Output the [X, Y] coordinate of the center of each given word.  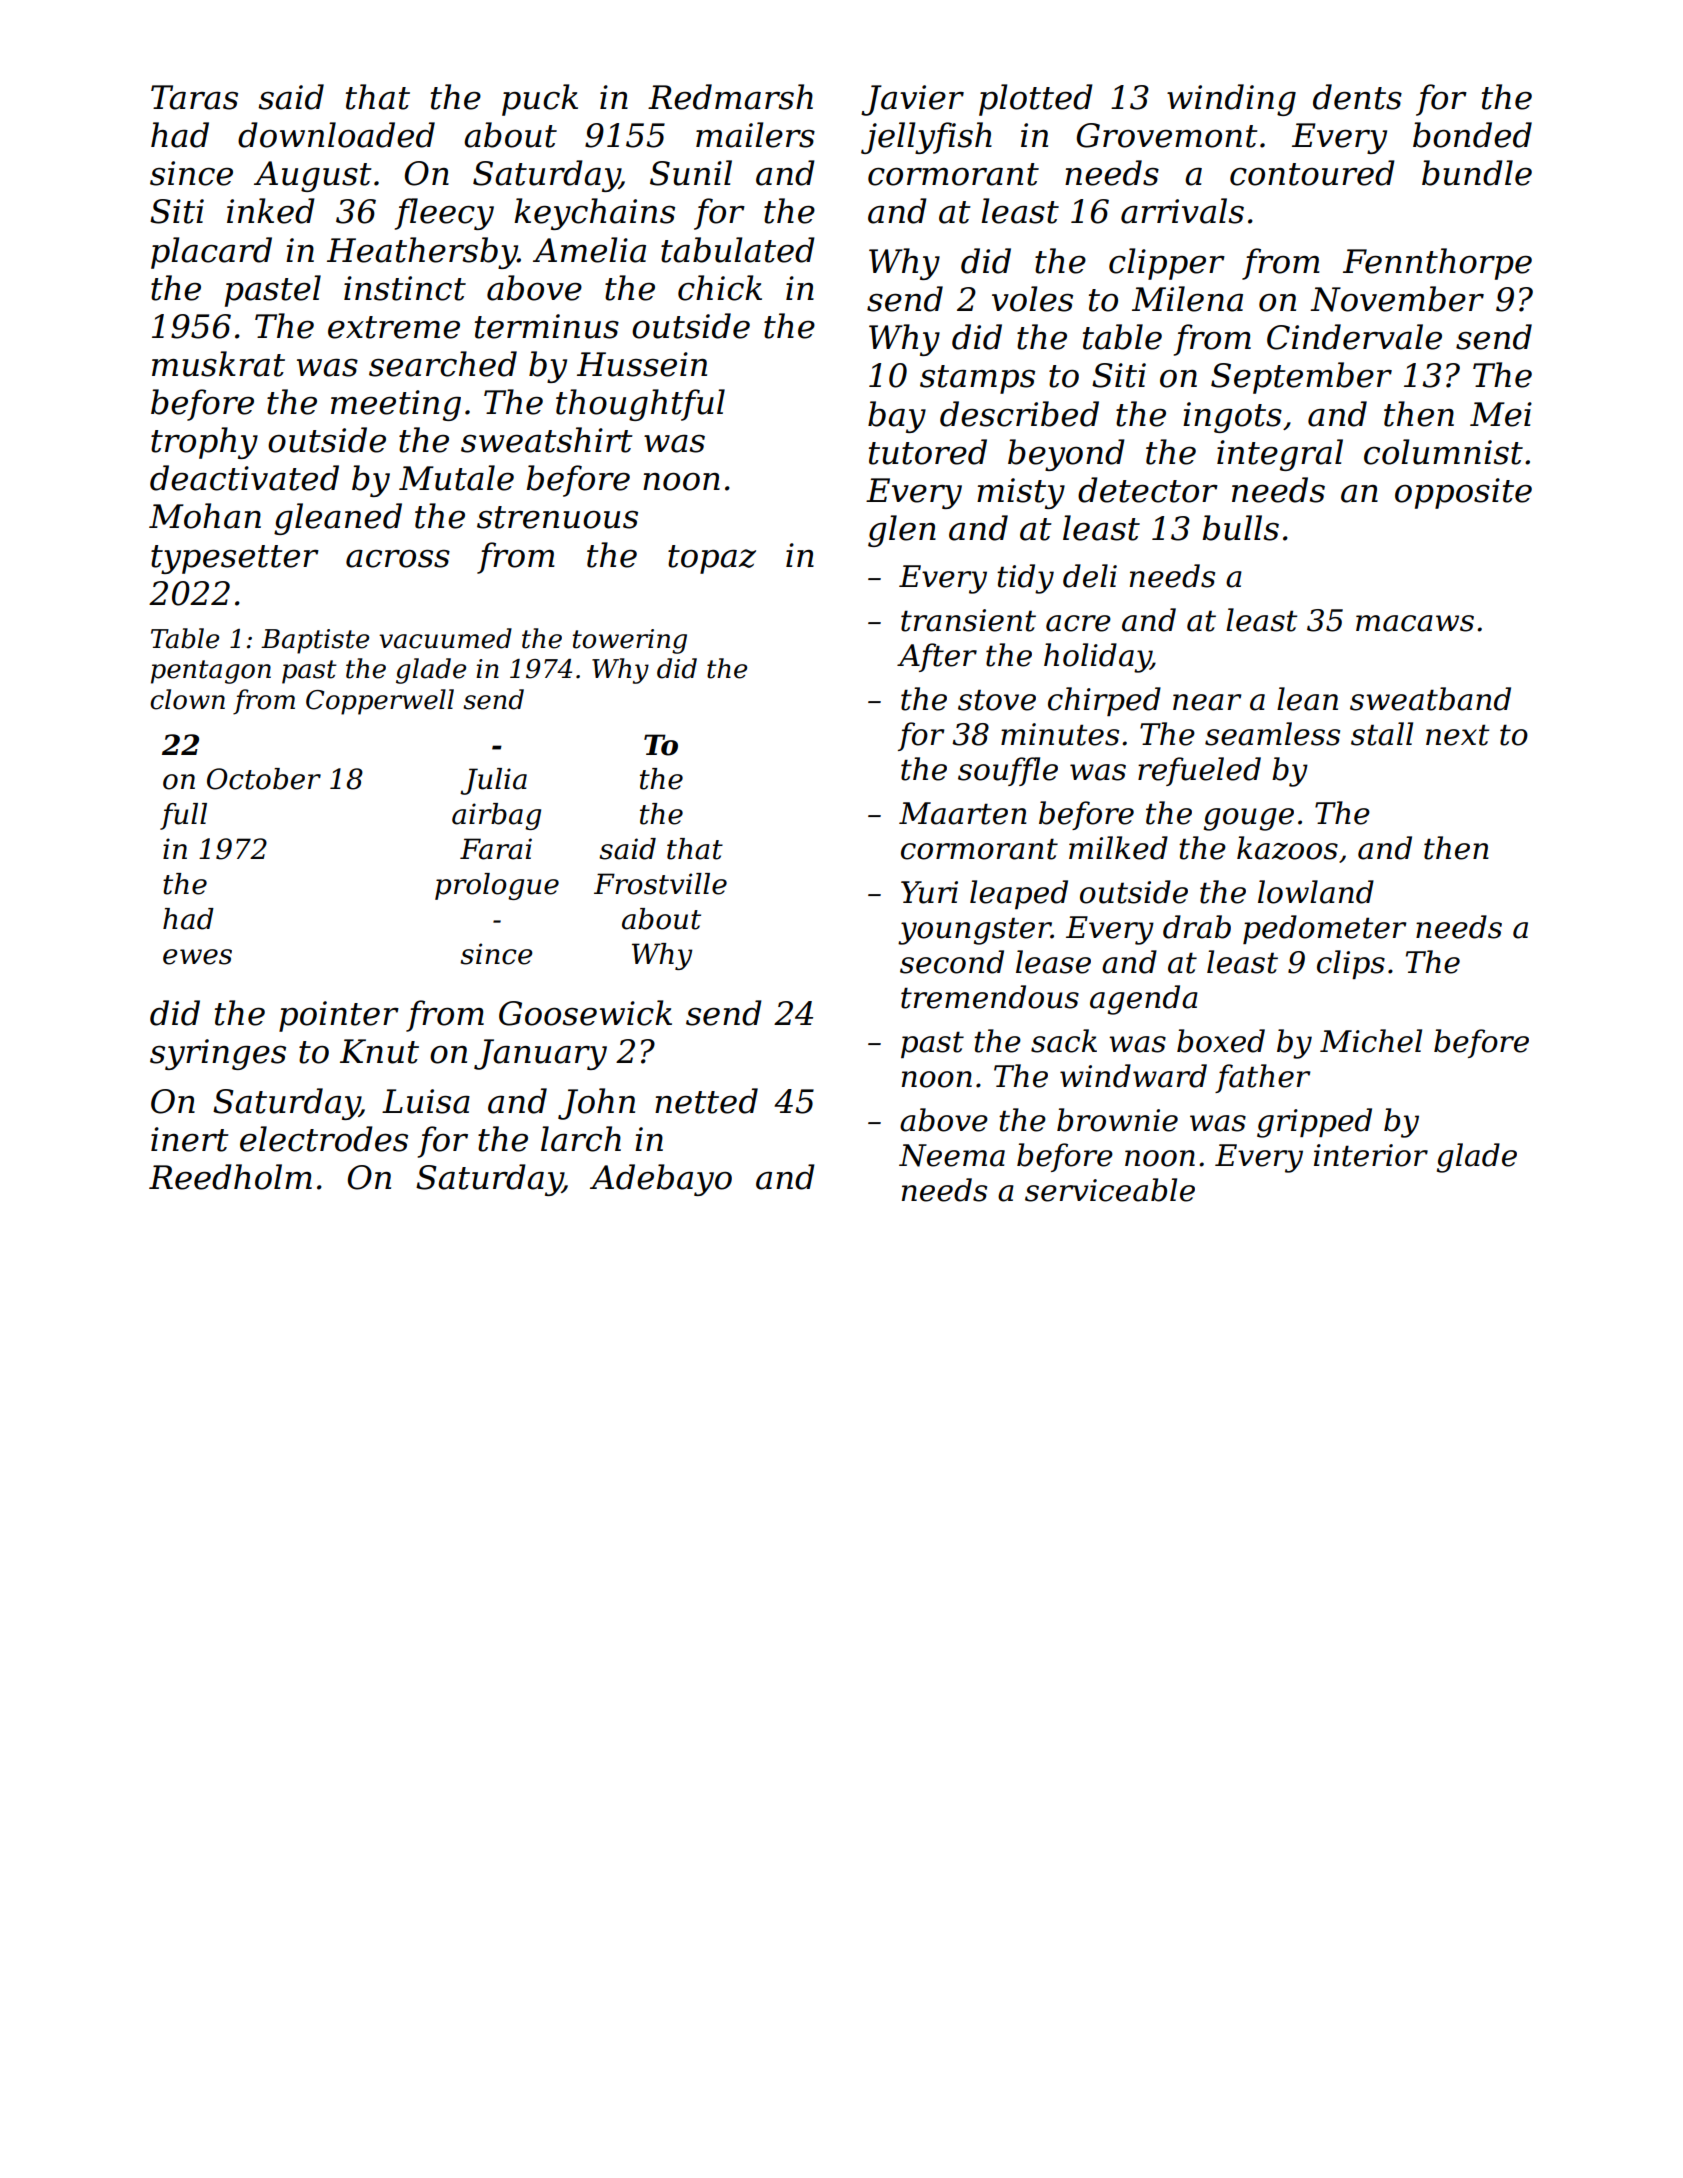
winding [1231, 100]
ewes [197, 957]
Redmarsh [730, 97]
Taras [194, 97]
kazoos [1287, 848]
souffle [1008, 771]
